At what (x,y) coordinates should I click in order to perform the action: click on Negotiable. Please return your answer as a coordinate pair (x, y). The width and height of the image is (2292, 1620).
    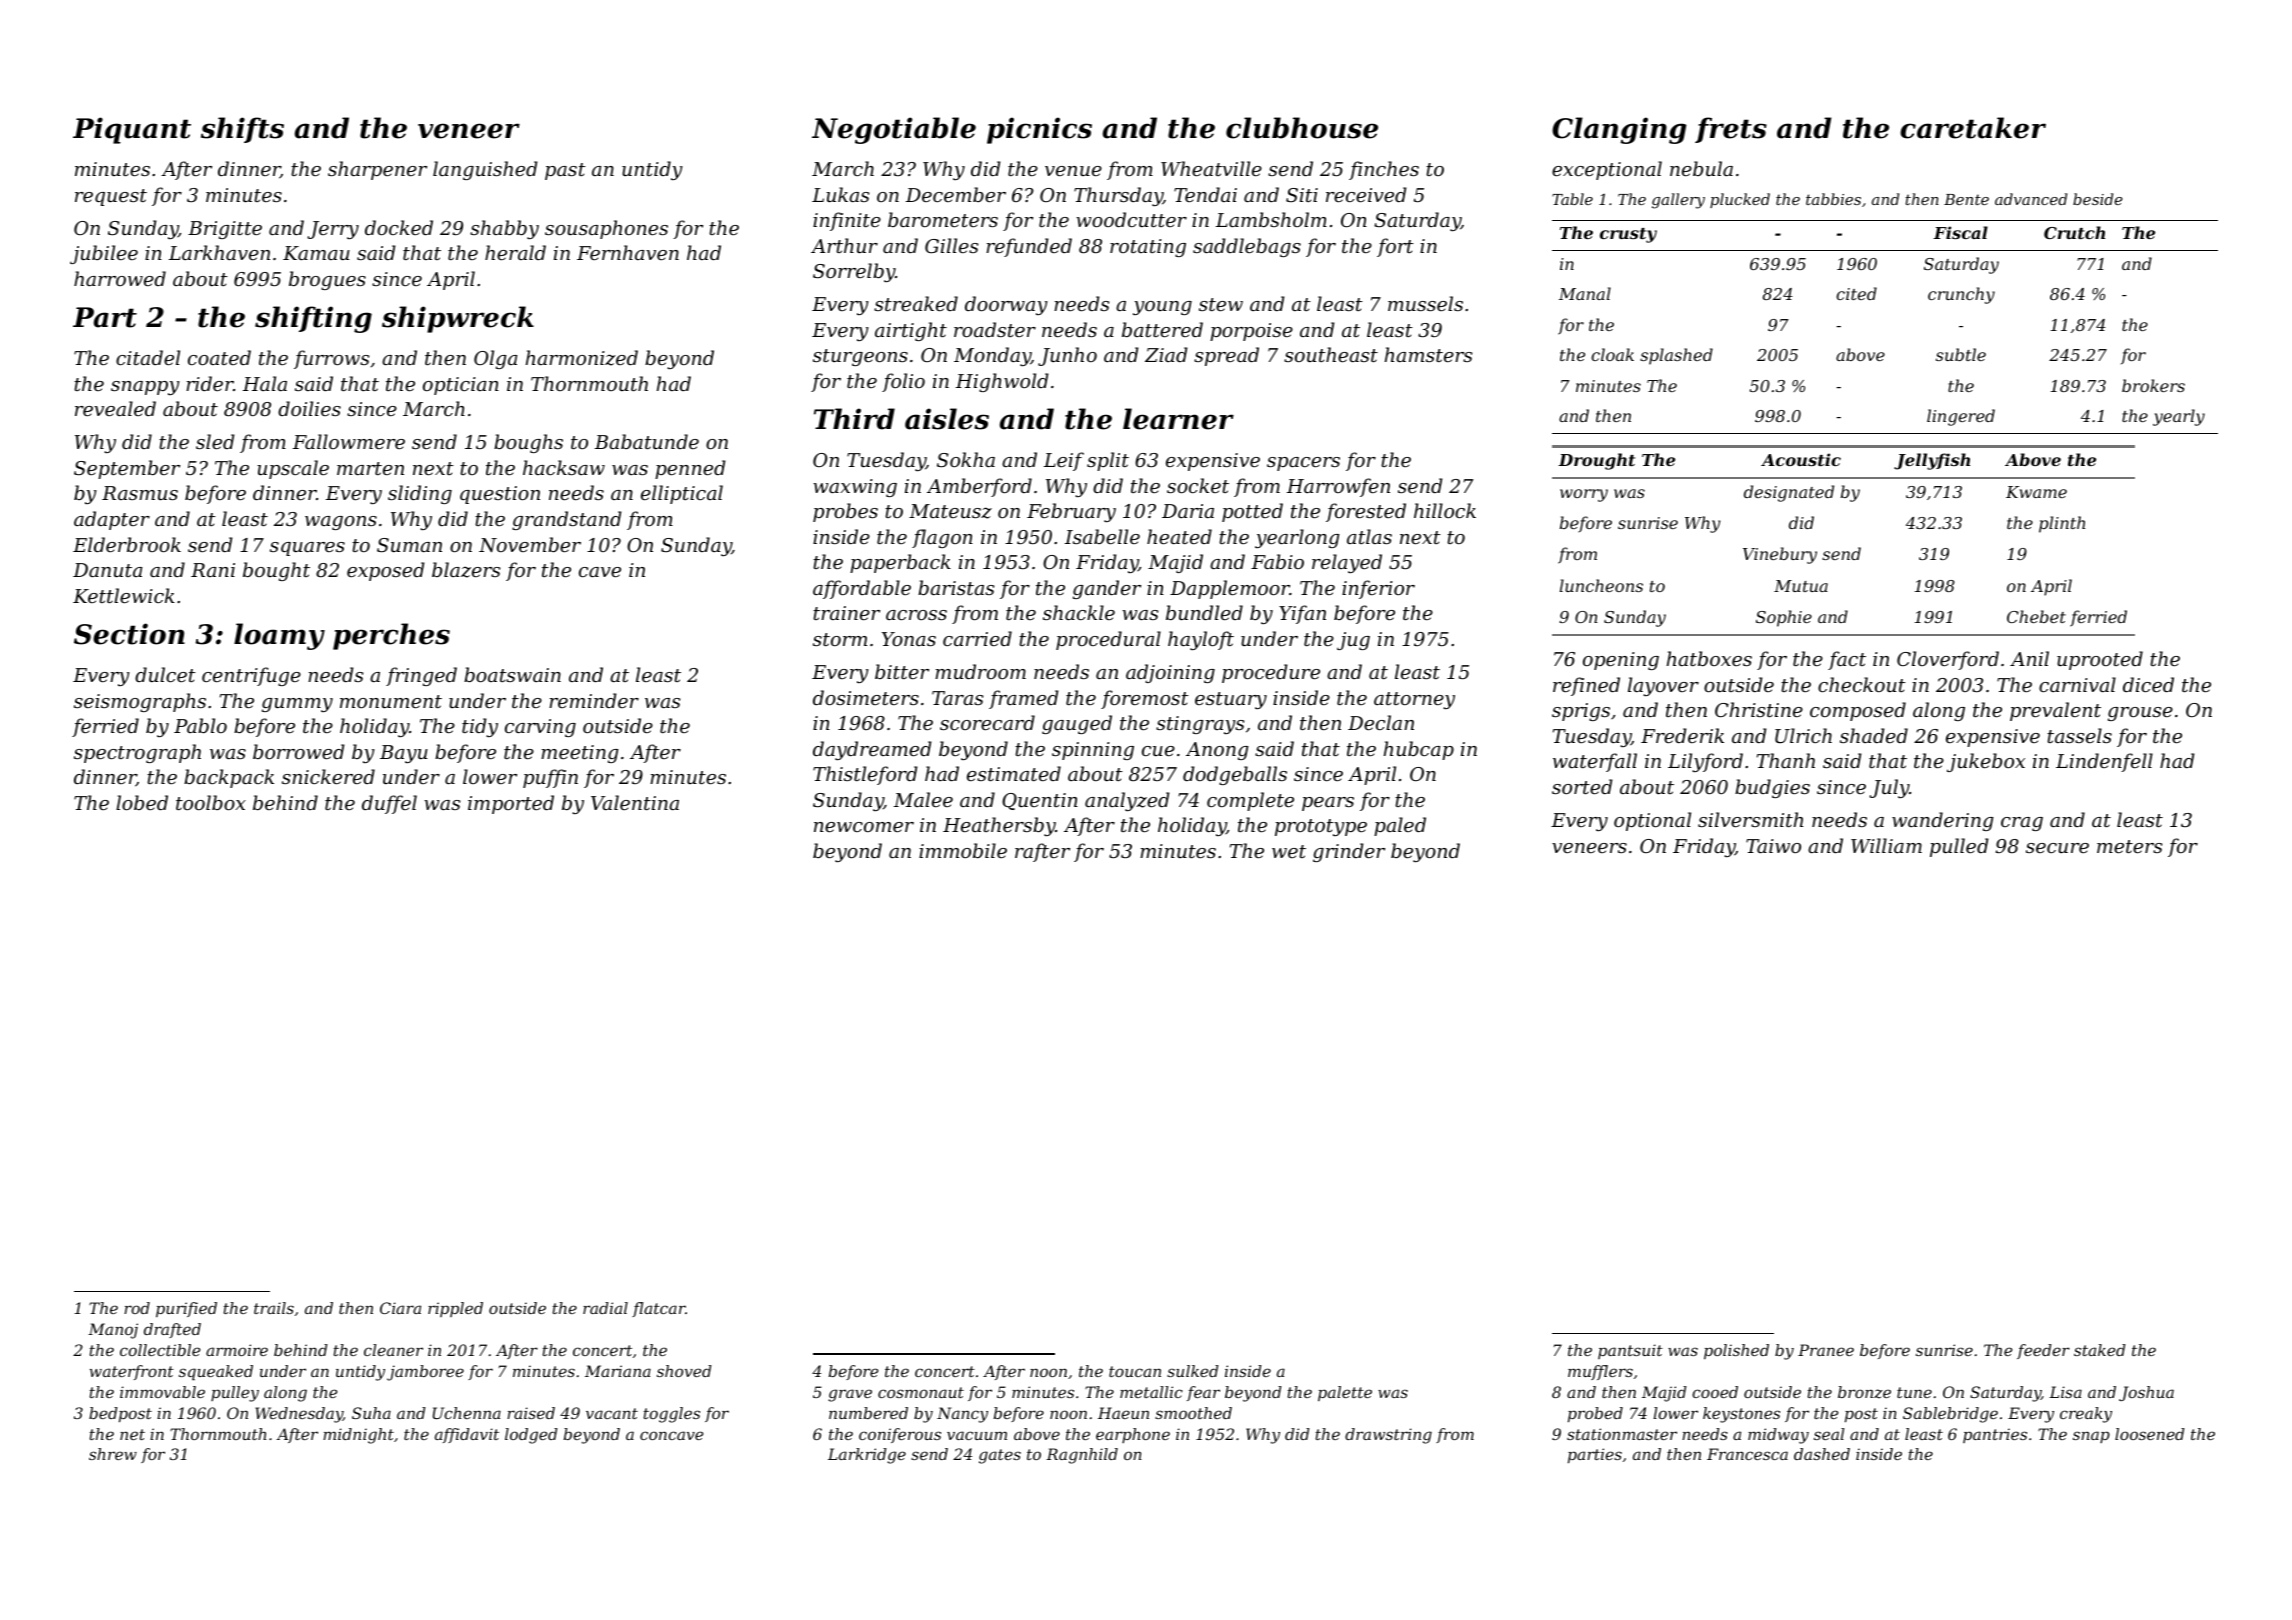
    Looking at the image, I should click on (894, 130).
